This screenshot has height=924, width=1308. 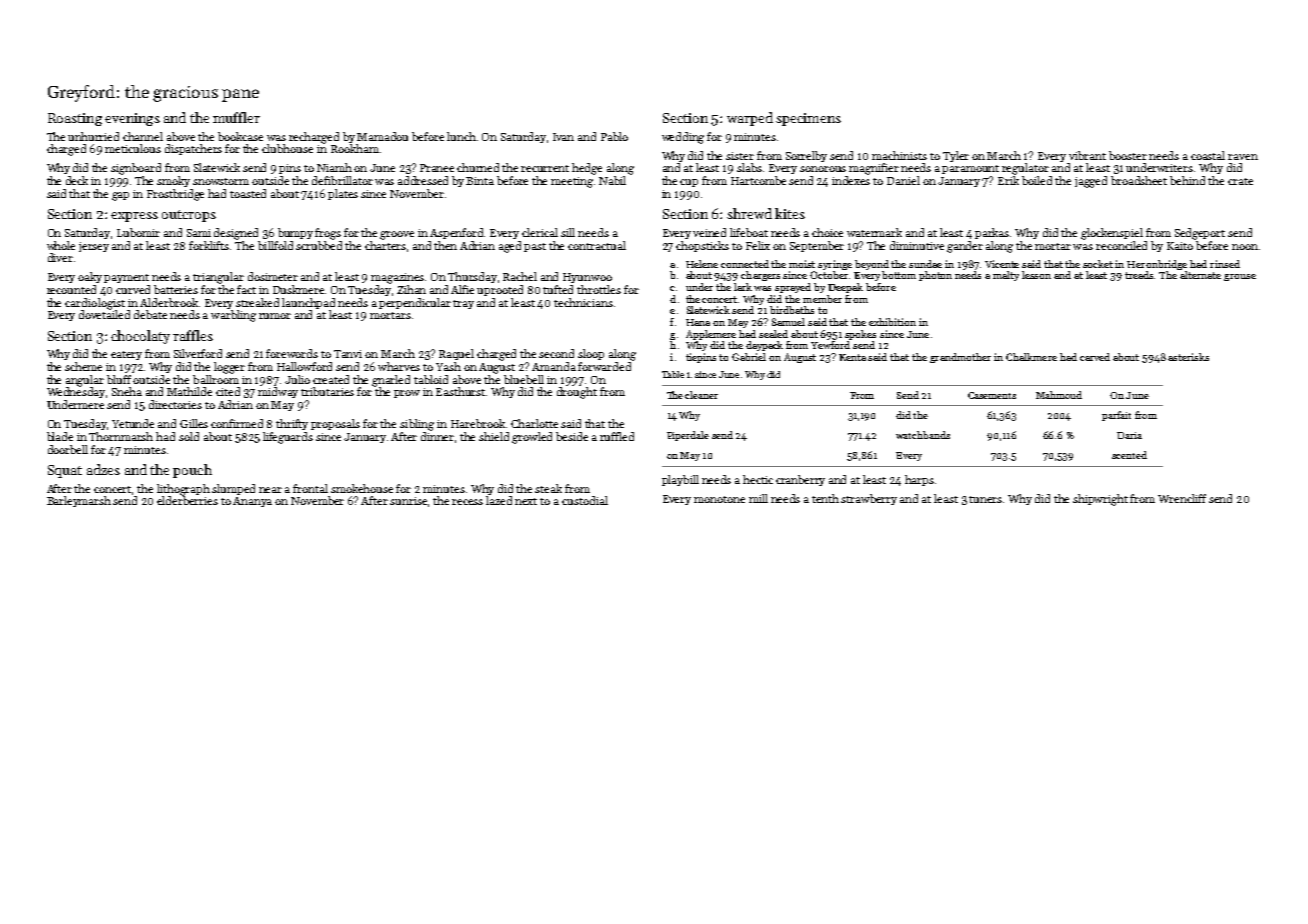 I want to click on doorbell, so click(x=68, y=449).
